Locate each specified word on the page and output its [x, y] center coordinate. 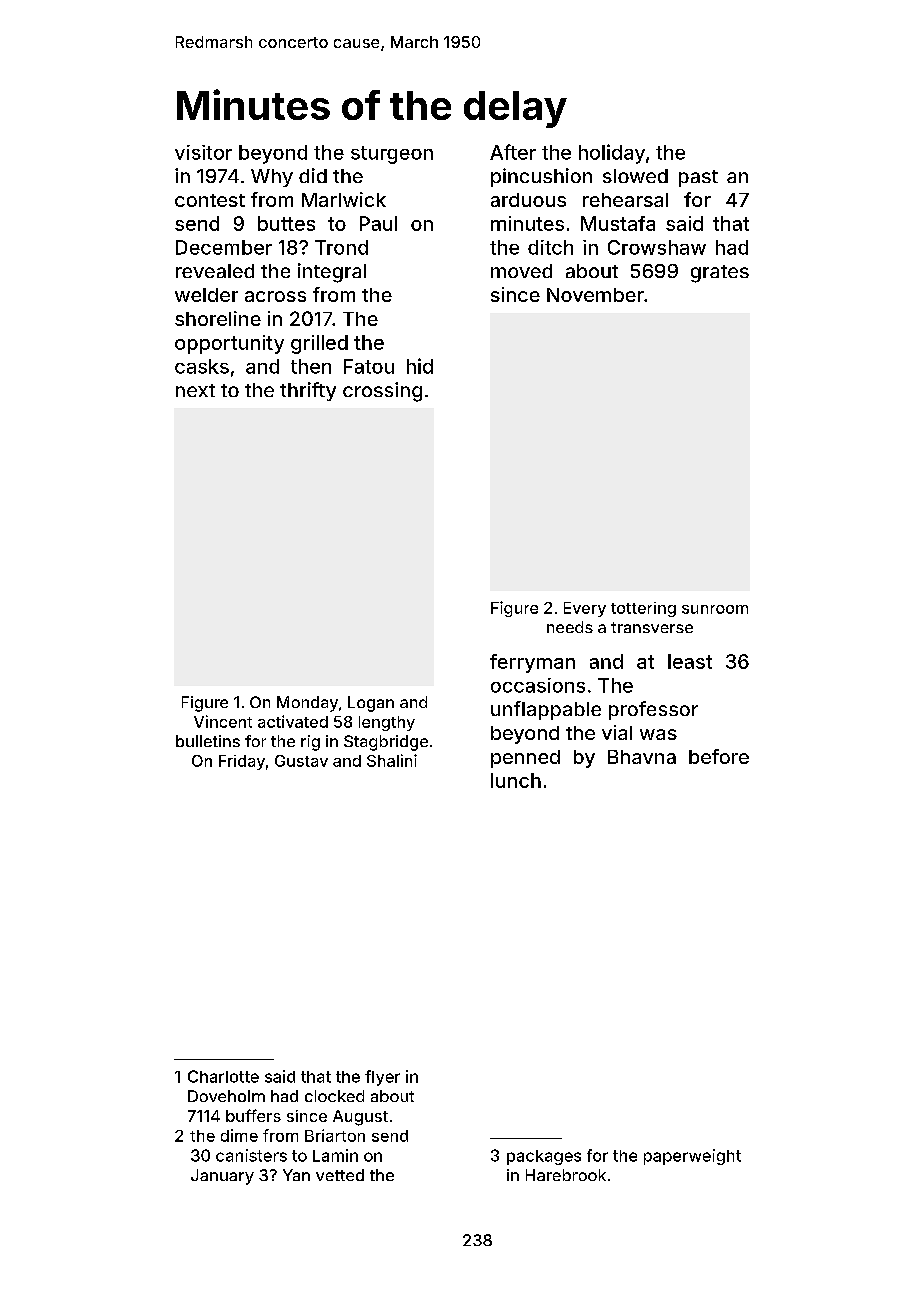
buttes [286, 223]
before [719, 756]
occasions [538, 685]
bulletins [208, 741]
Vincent [223, 721]
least [690, 661]
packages [544, 1157]
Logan [371, 704]
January [222, 1177]
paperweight [692, 1157]
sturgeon [392, 155]
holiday [612, 154]
